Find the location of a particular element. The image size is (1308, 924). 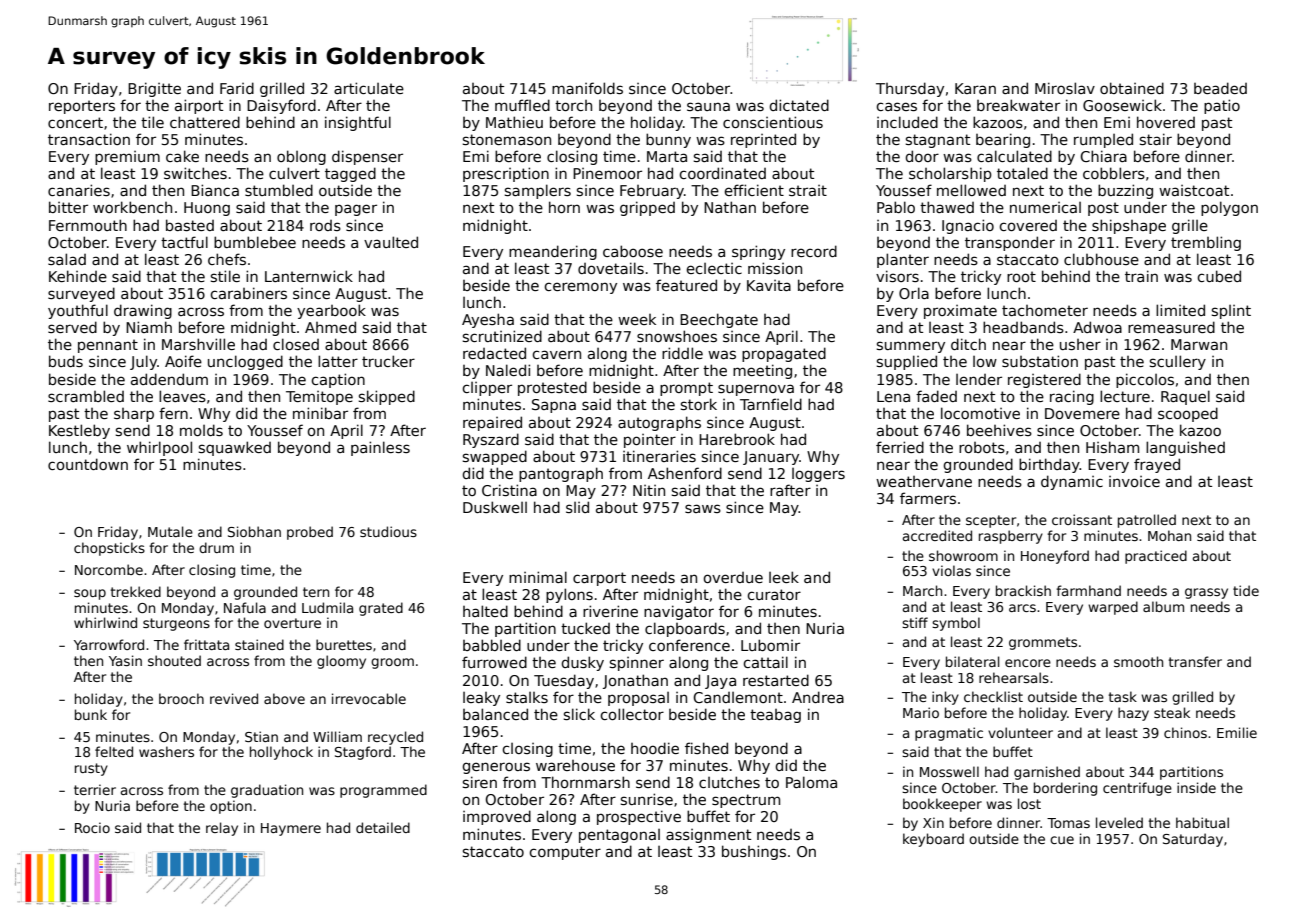

frayed is located at coordinates (1157, 465).
